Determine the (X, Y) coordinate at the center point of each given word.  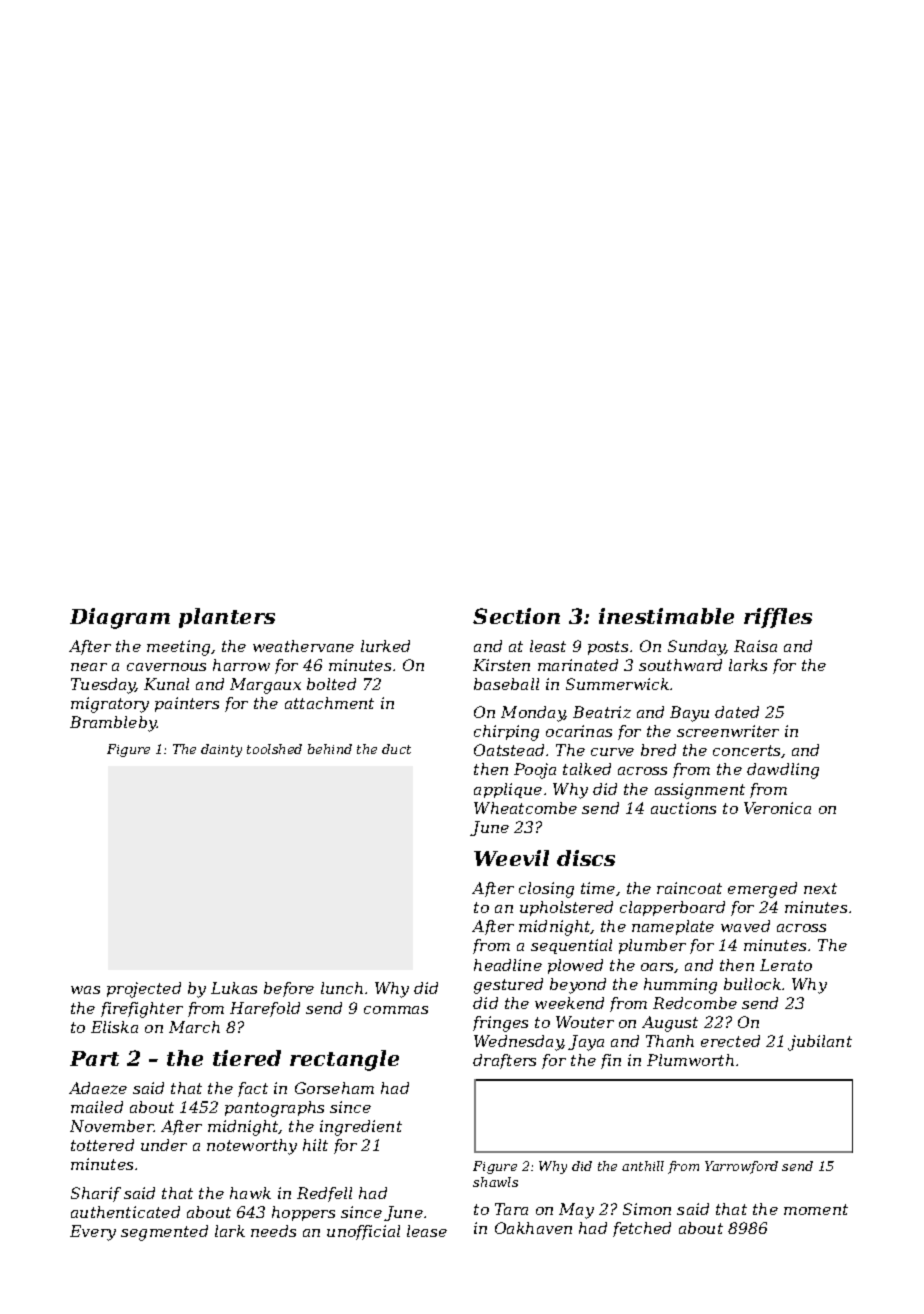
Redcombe (695, 1003)
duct (396, 749)
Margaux (265, 686)
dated (737, 712)
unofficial (363, 1232)
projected (144, 990)
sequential (571, 946)
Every (93, 1233)
